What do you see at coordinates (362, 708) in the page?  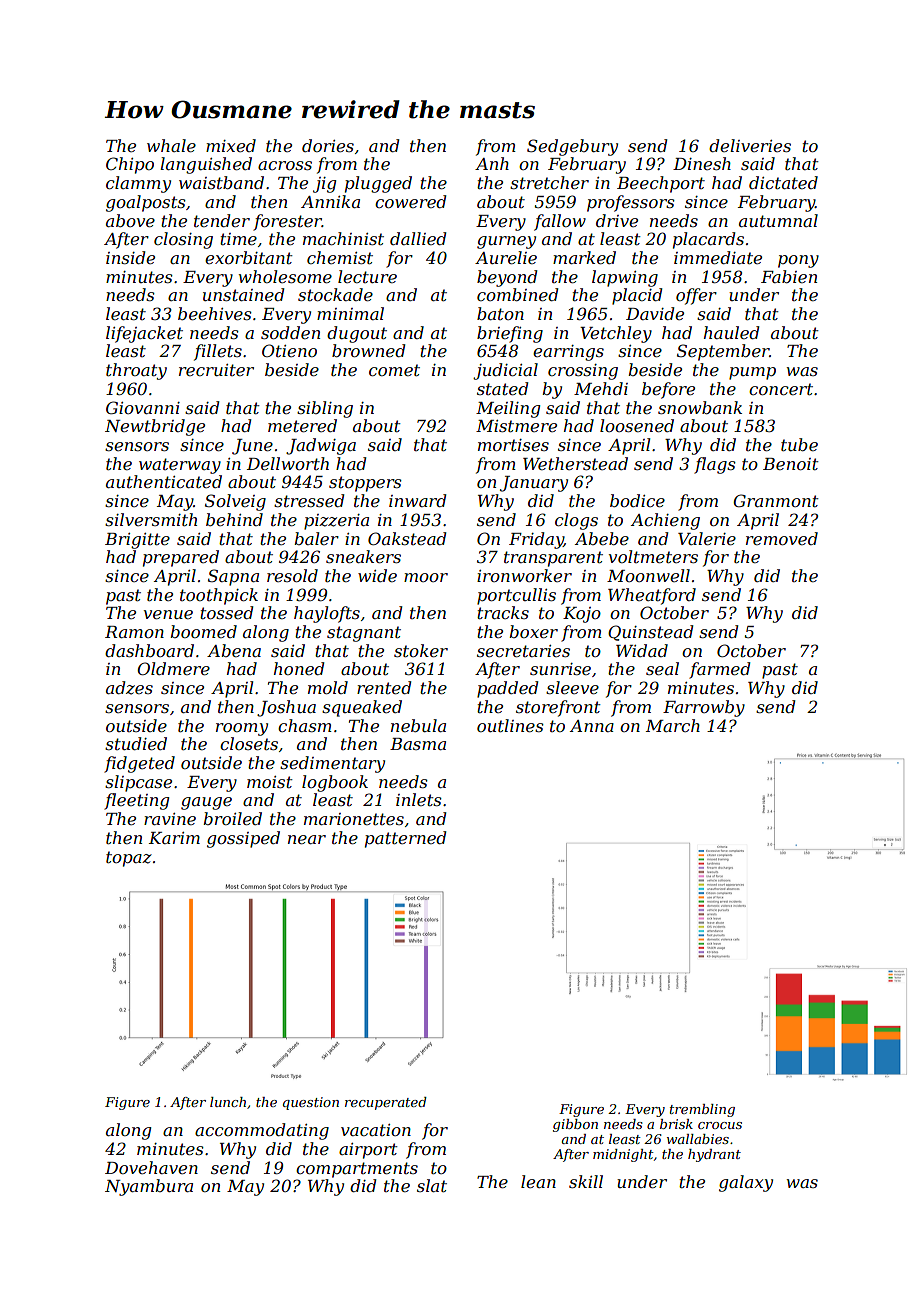 I see `squeaked` at bounding box center [362, 708].
